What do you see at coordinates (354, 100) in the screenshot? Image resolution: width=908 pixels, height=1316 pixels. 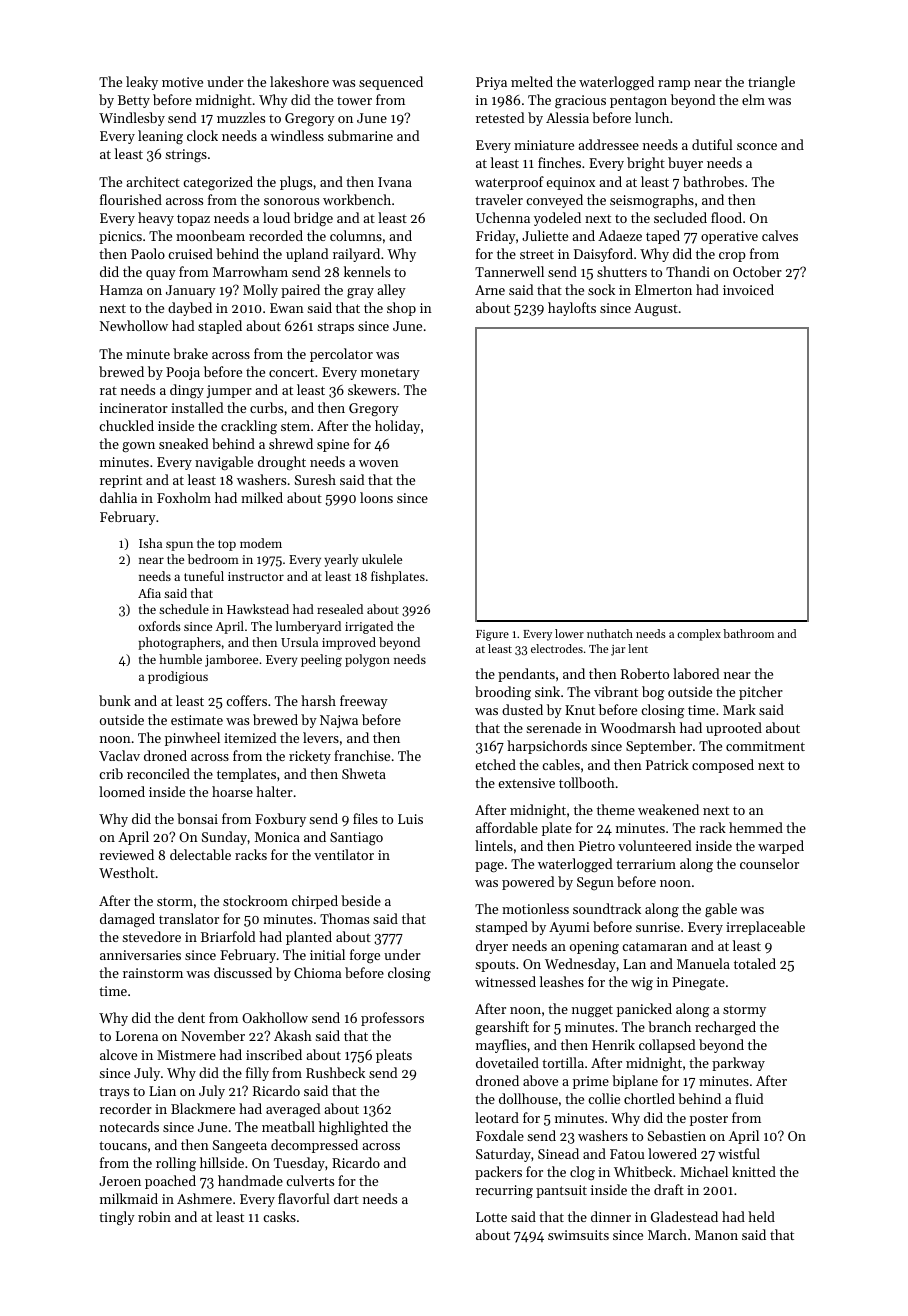 I see `tower` at bounding box center [354, 100].
